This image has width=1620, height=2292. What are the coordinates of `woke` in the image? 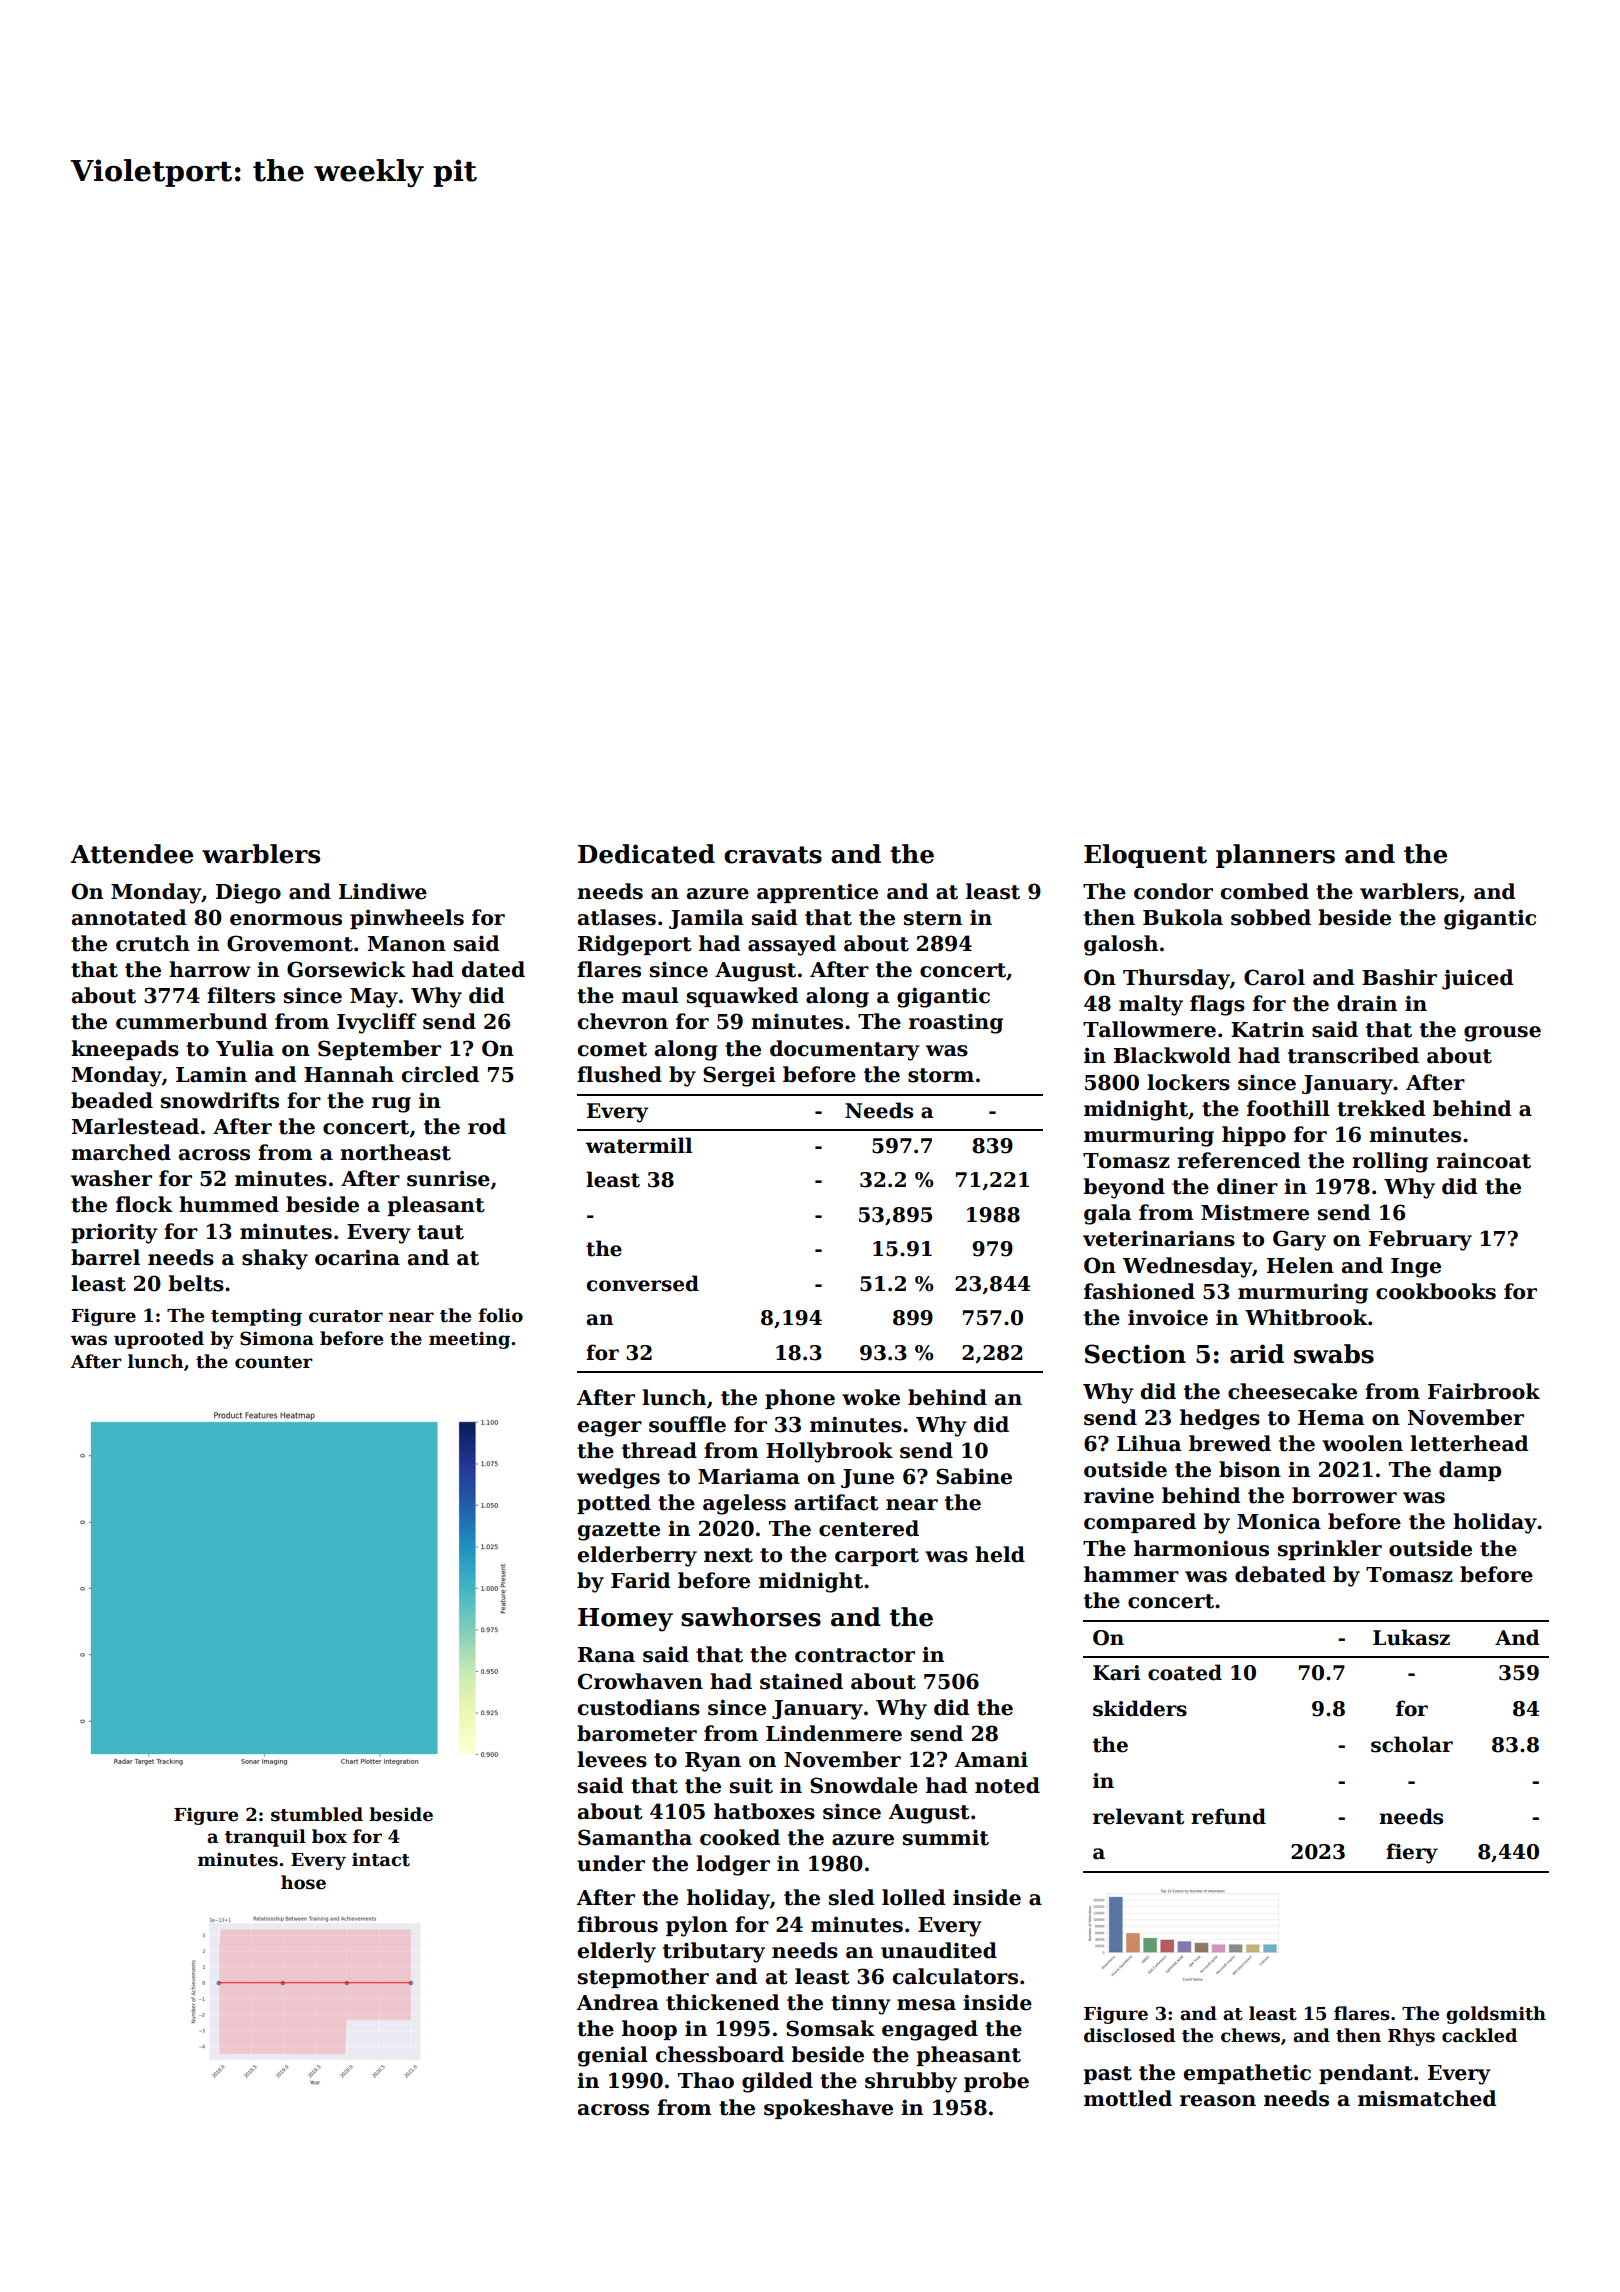 It's located at (871, 1397).
